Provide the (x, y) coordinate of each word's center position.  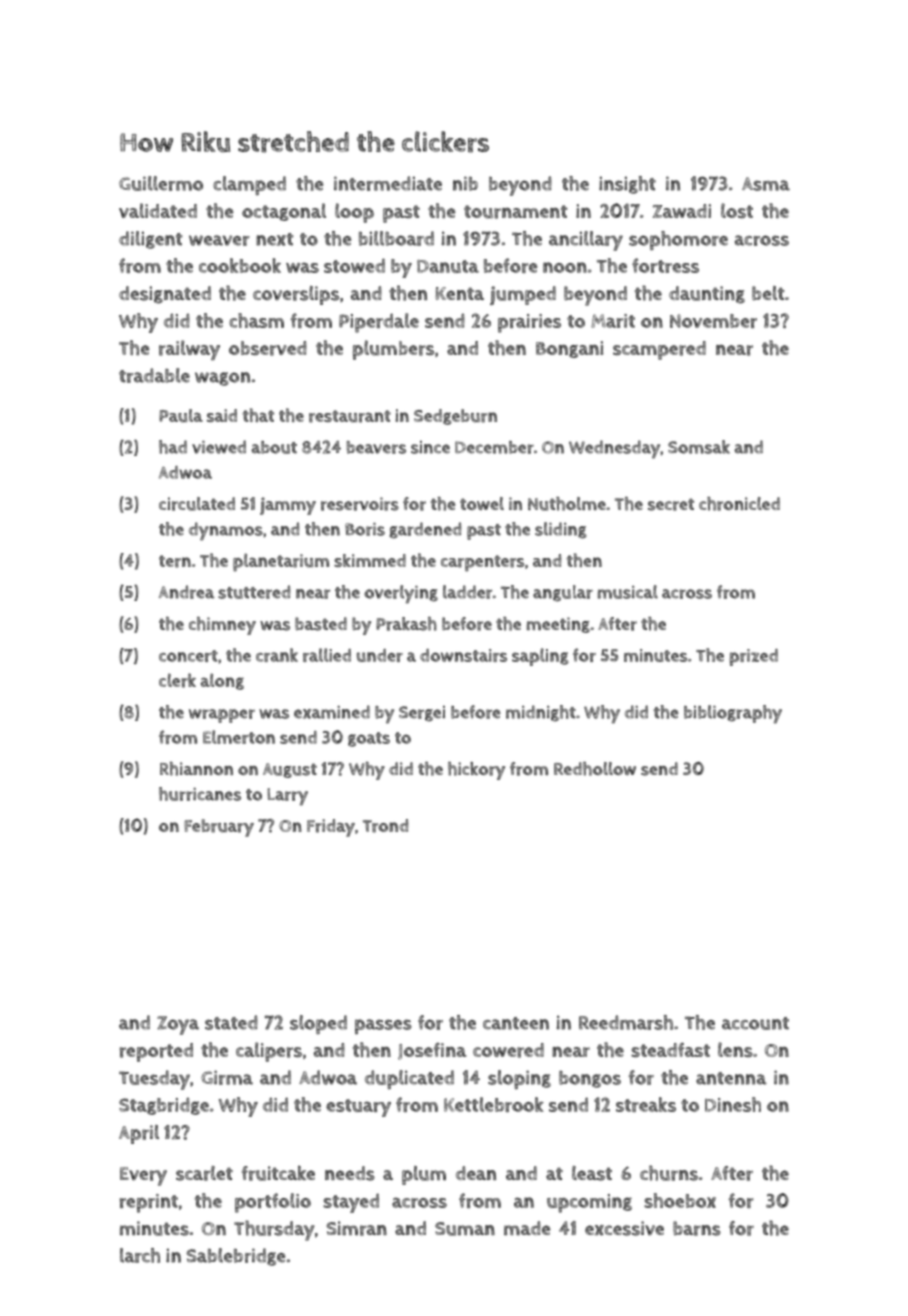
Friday (331, 828)
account (755, 1023)
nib (465, 183)
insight (627, 185)
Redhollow (595, 769)
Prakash (406, 624)
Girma (227, 1077)
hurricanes (200, 794)
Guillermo (161, 183)
